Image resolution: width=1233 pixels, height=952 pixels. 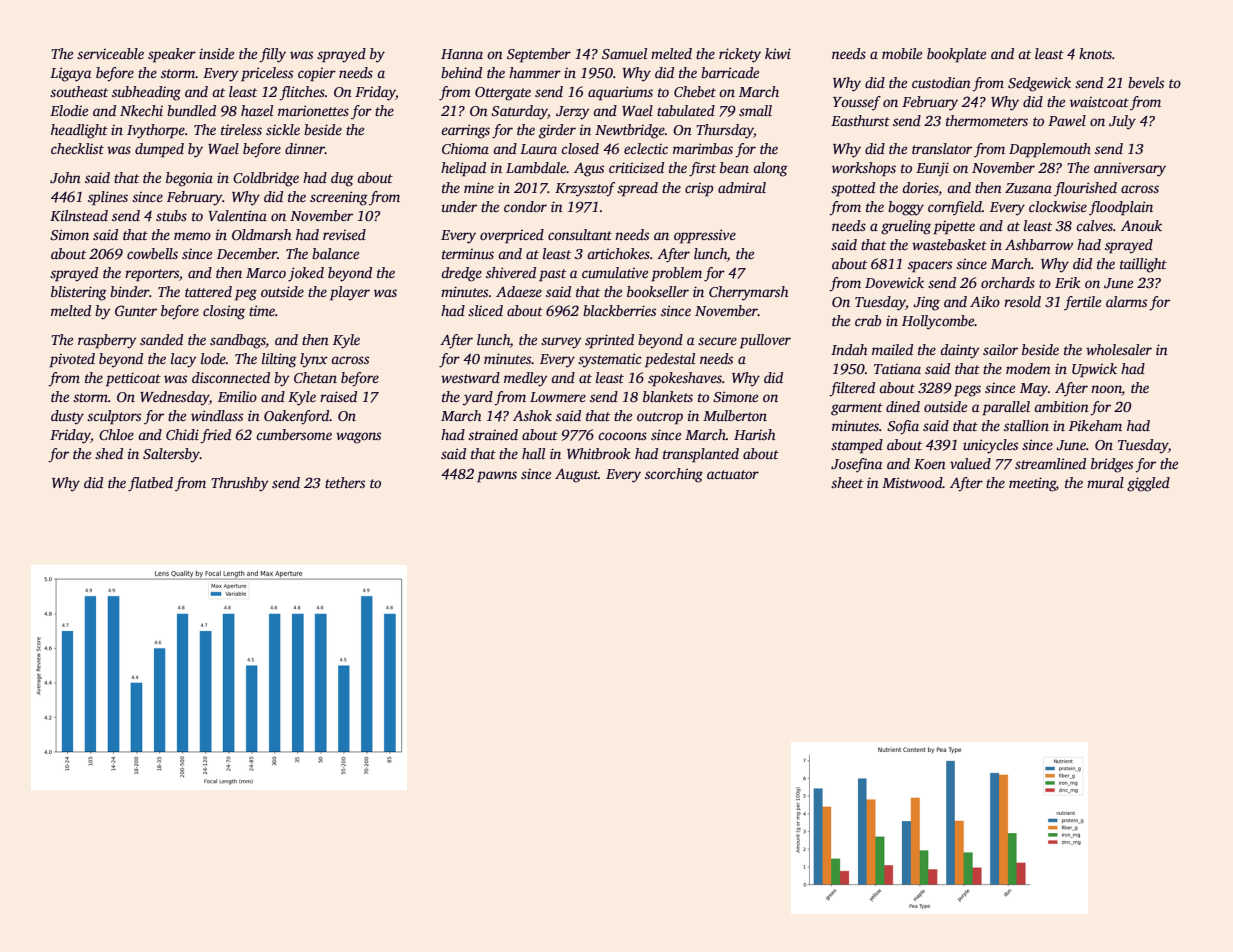 What do you see at coordinates (294, 434) in the screenshot?
I see `cumbersome` at bounding box center [294, 434].
